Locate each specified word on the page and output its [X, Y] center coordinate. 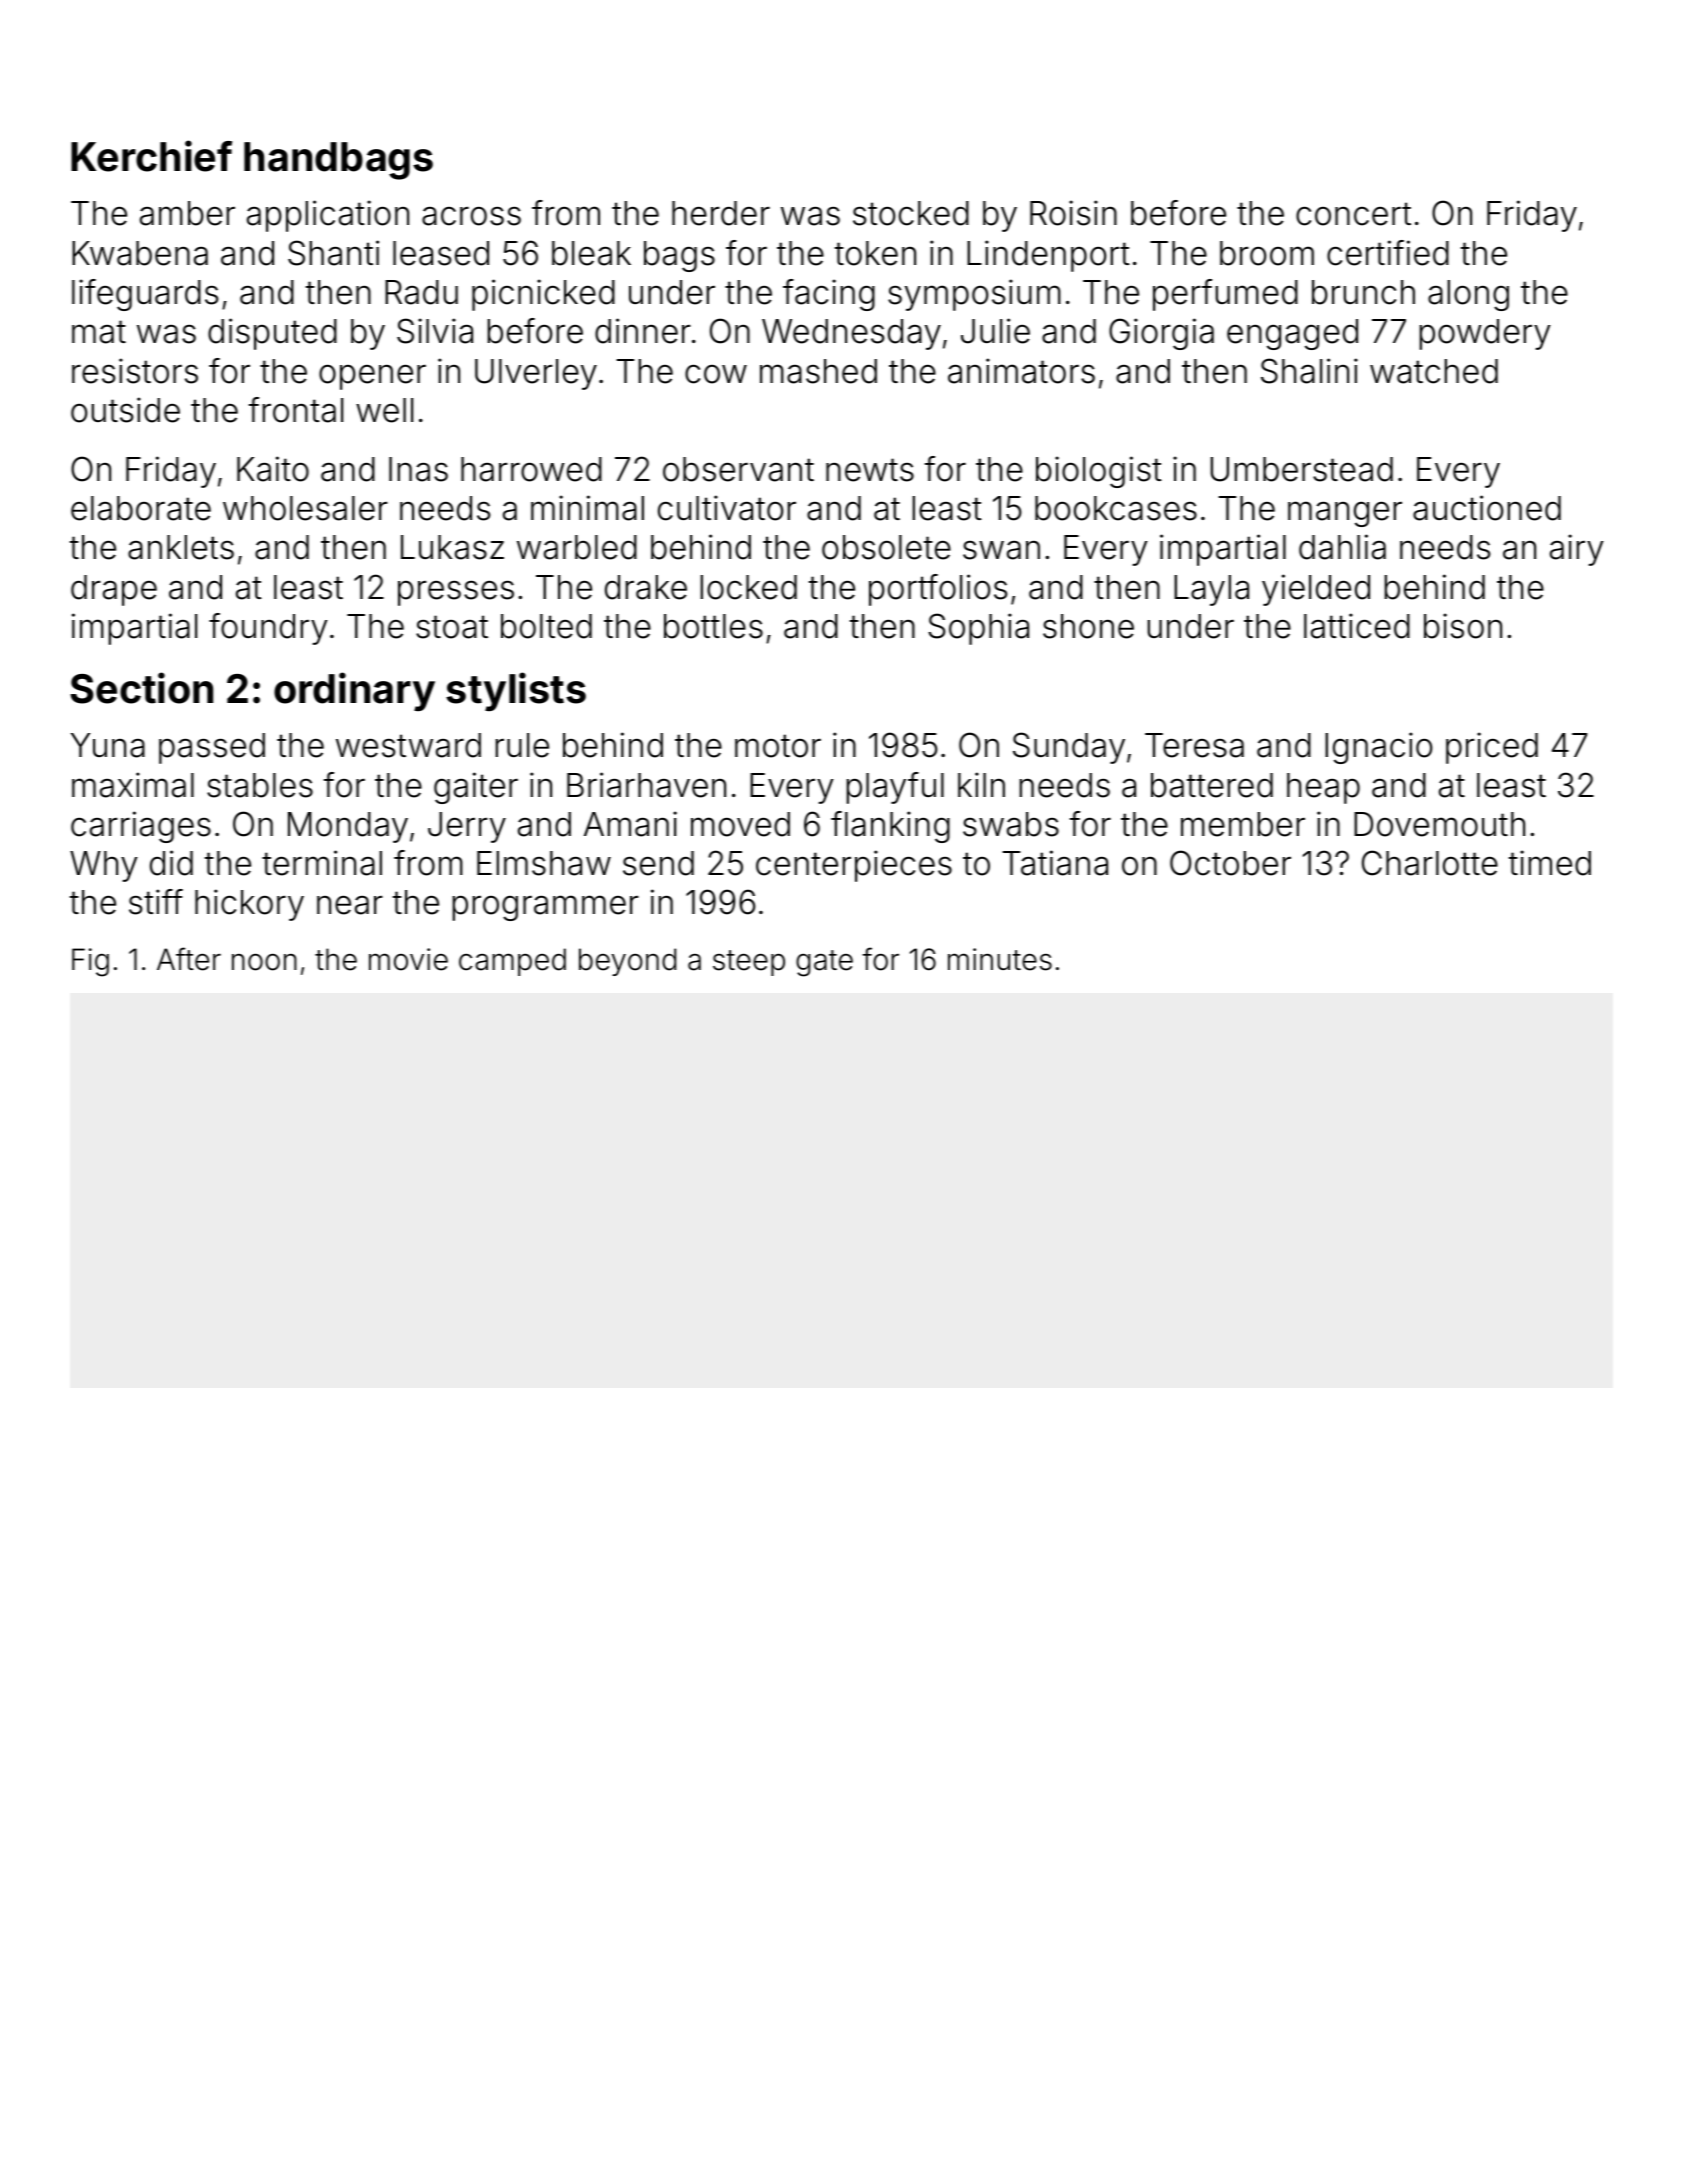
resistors [135, 371]
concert [1353, 214]
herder [721, 213]
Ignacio [1378, 748]
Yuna [108, 745]
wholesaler [305, 508]
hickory [249, 905]
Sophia [978, 629]
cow [716, 374]
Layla [1211, 590]
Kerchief [151, 156]
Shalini [1309, 371]
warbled [577, 547]
